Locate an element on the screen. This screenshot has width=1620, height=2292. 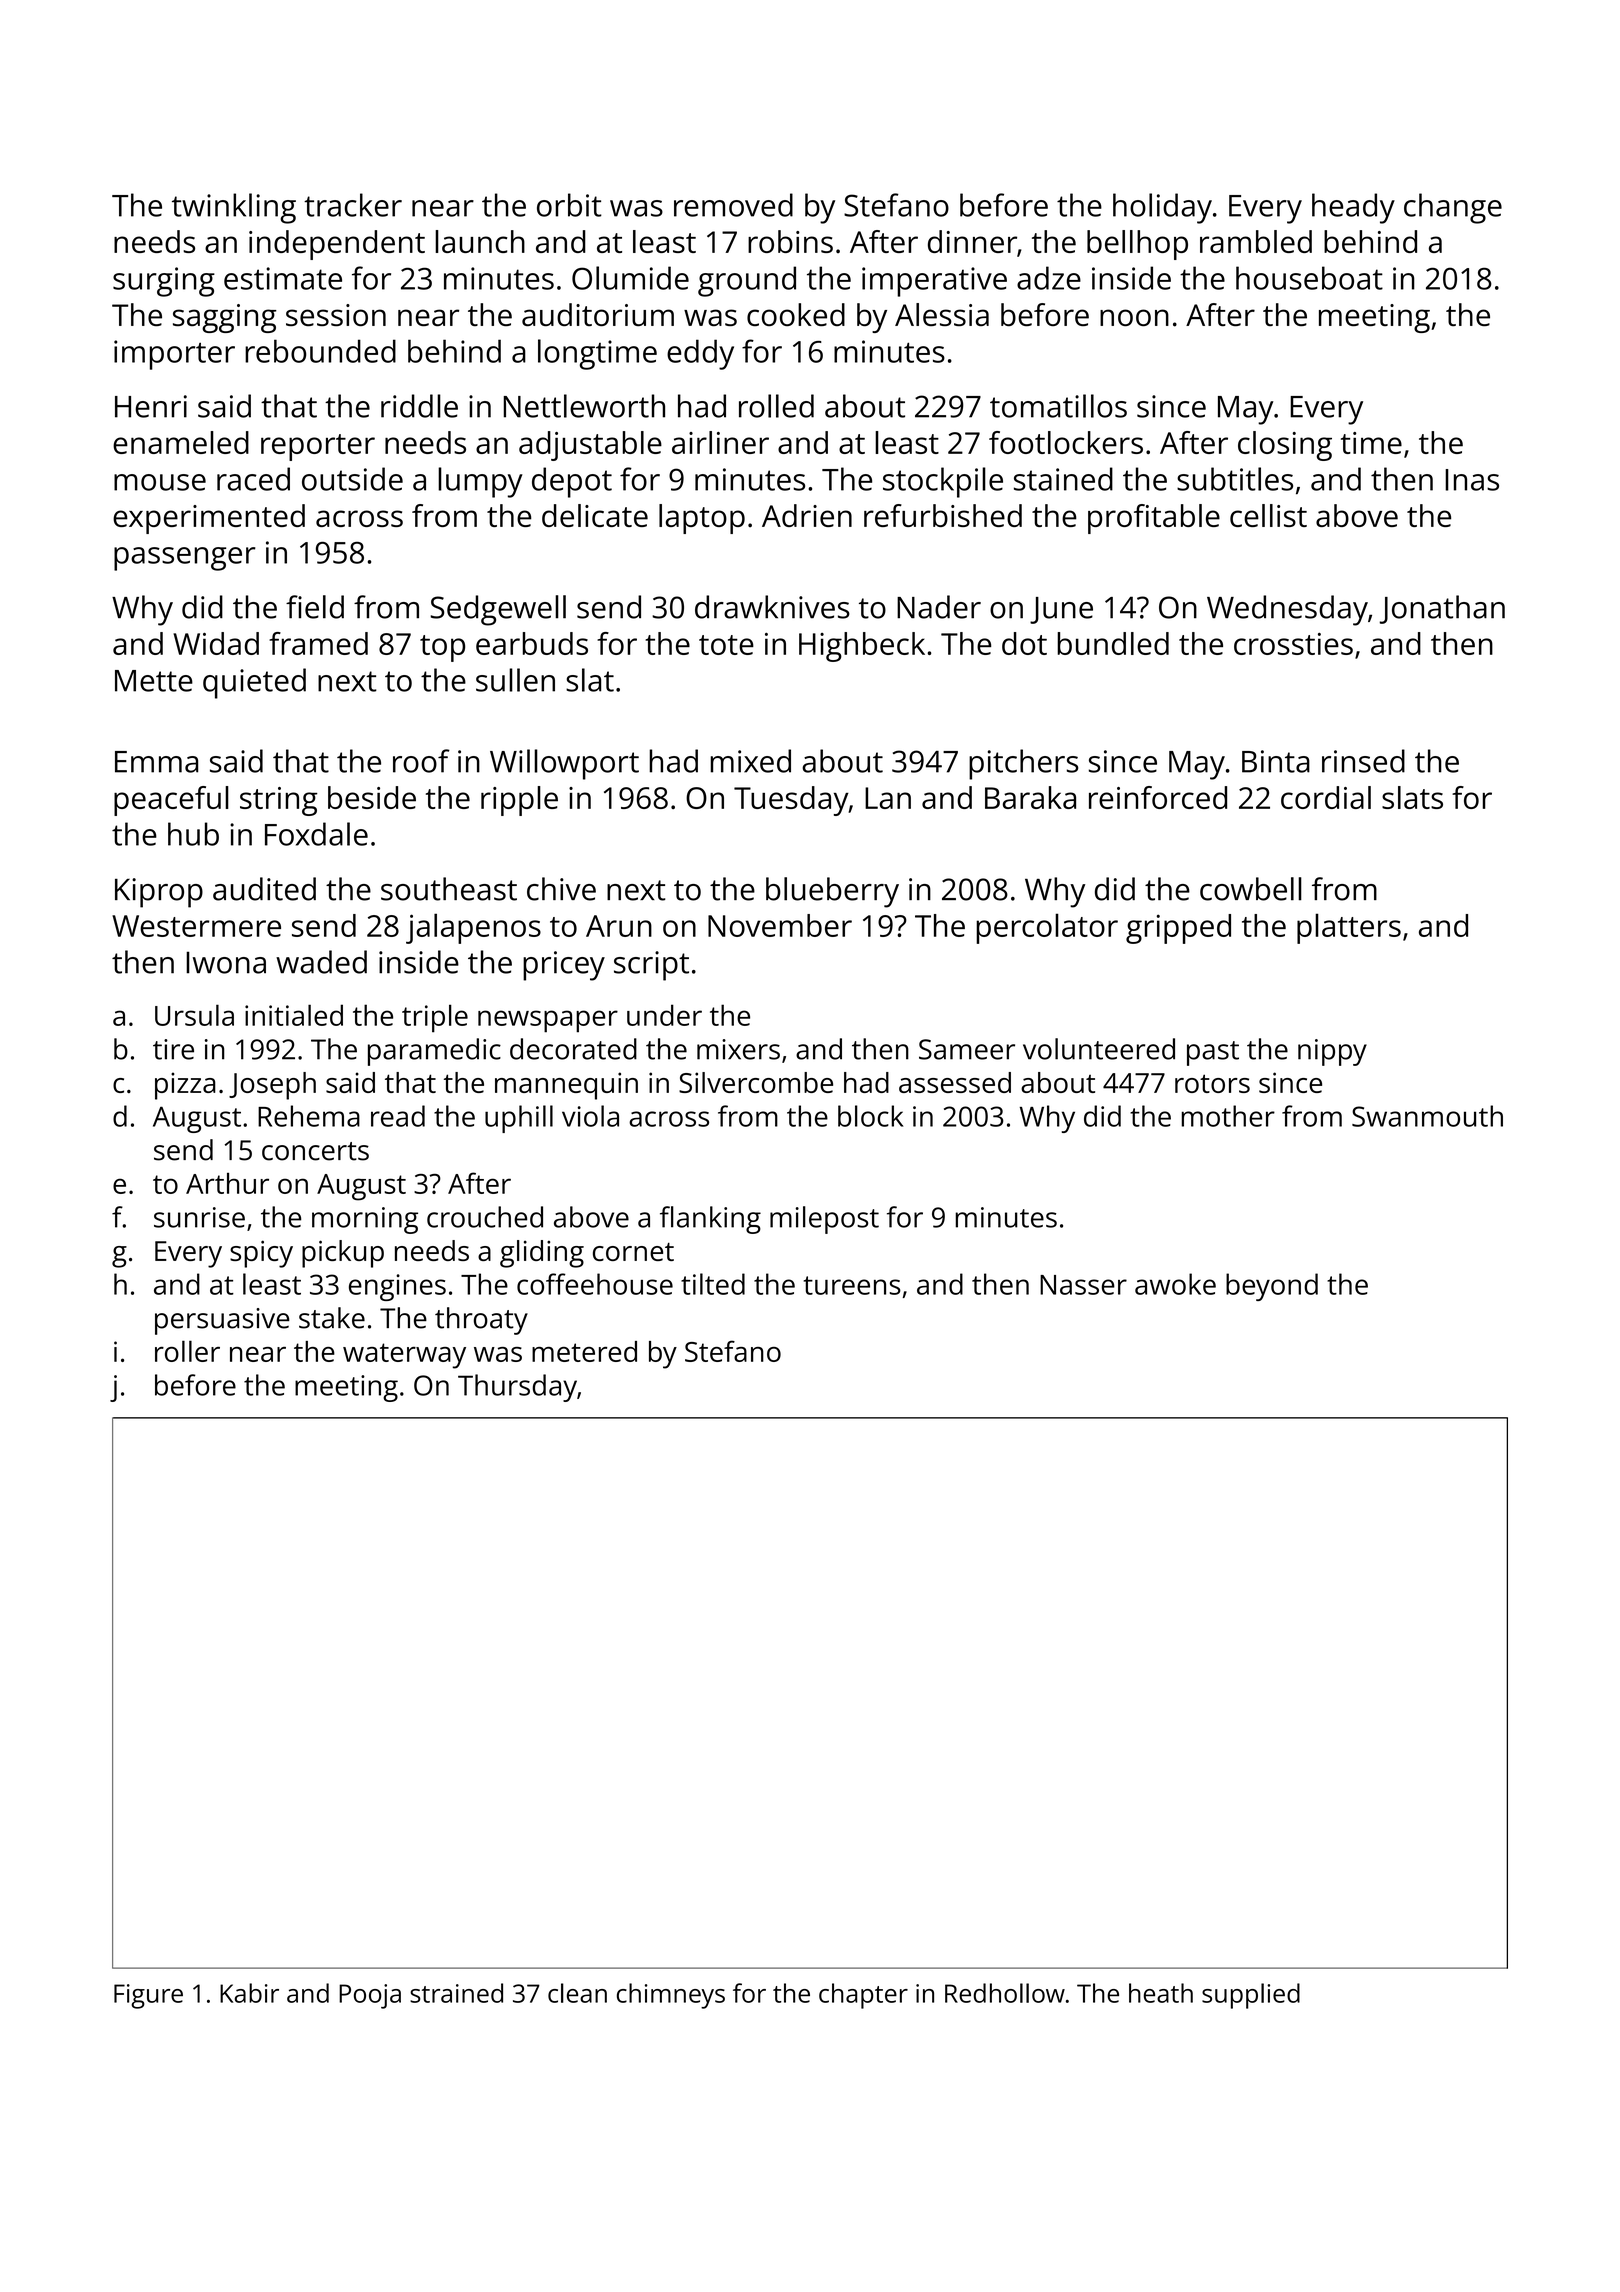
persuasive is located at coordinates (222, 1321).
